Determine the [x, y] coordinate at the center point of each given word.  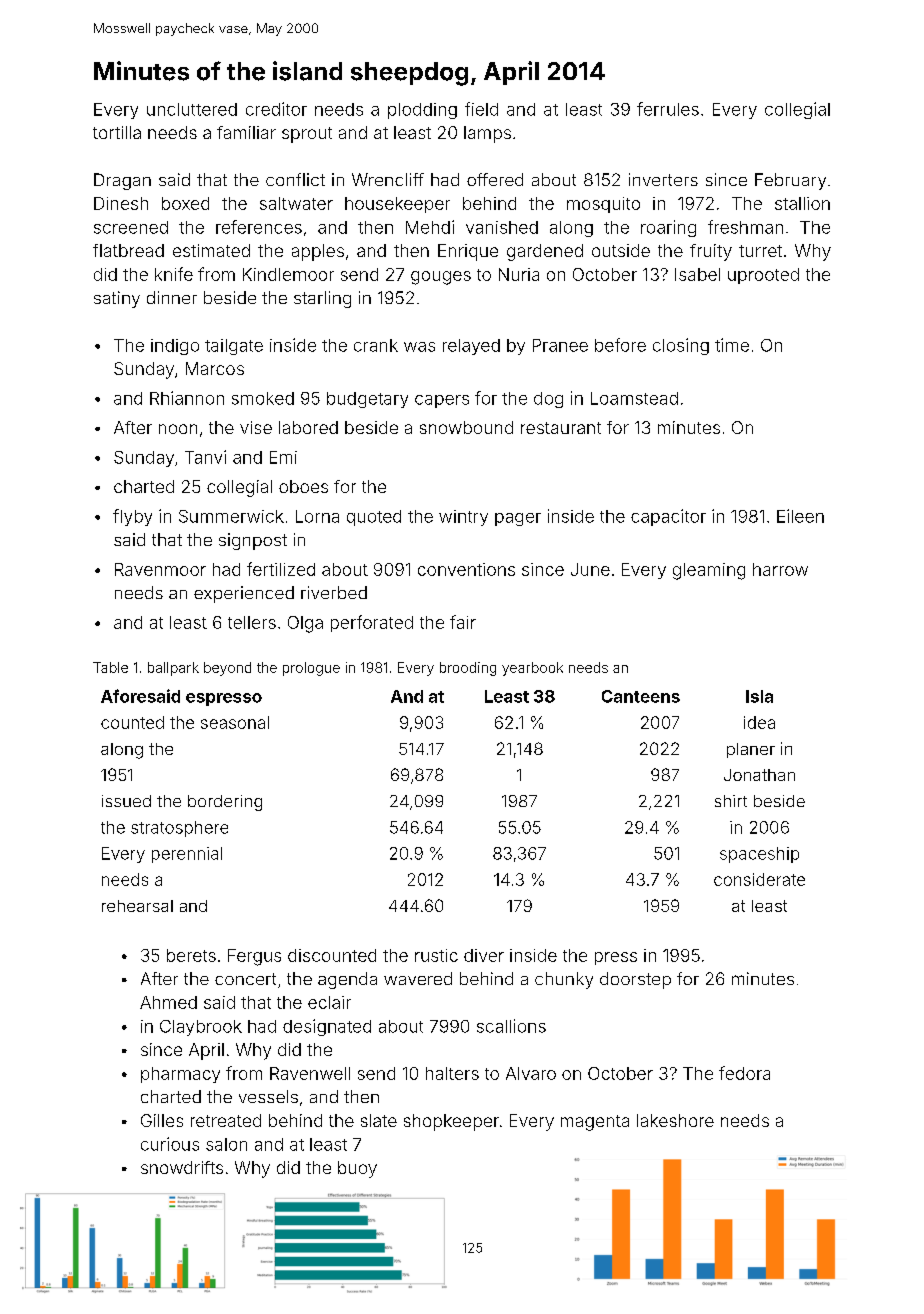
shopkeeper [451, 1122]
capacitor [668, 517]
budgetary [367, 400]
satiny [117, 299]
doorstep [635, 980]
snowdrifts [182, 1167]
